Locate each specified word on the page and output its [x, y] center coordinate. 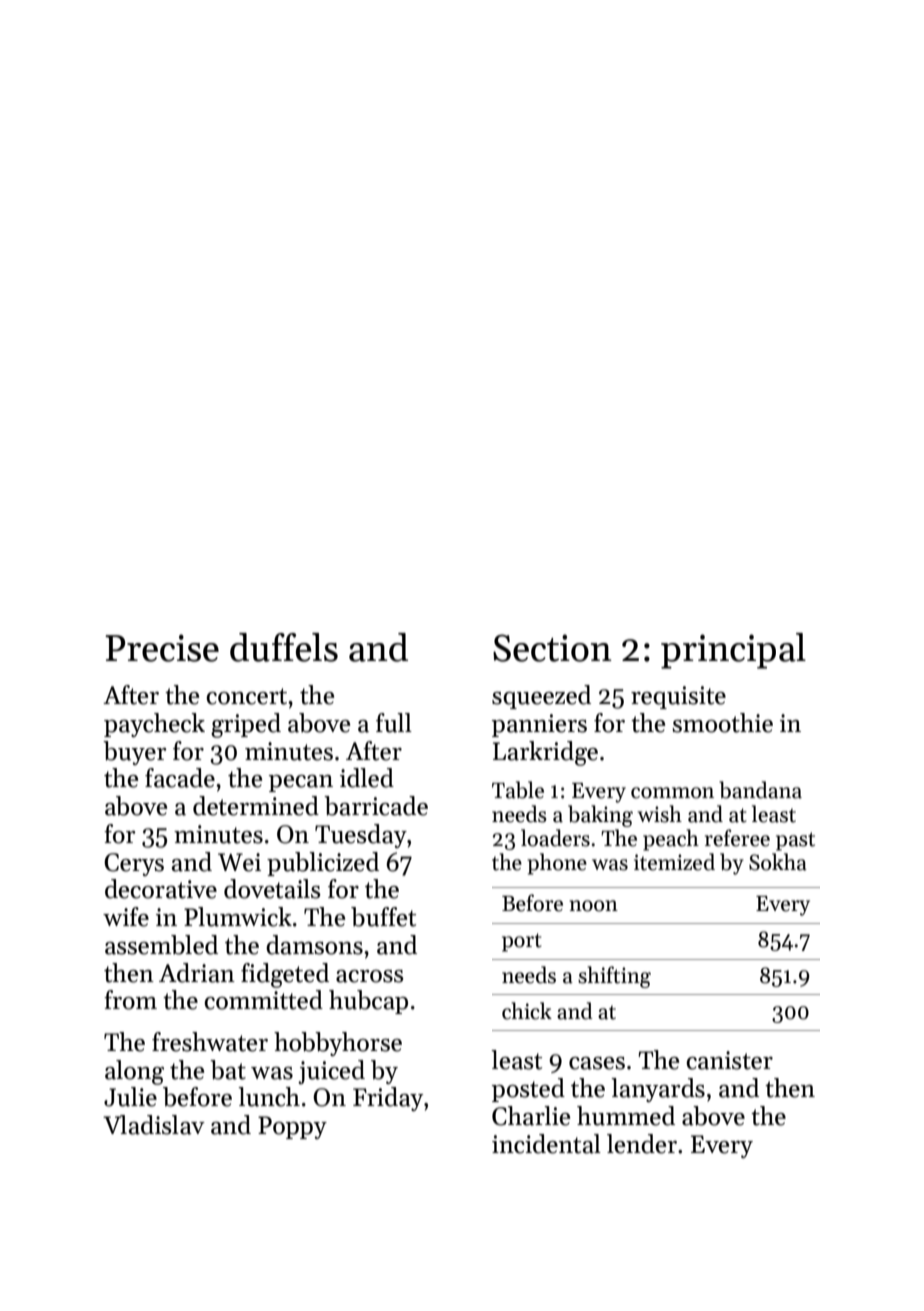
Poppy [292, 1127]
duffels [284, 647]
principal [733, 651]
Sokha [778, 862]
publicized [323, 864]
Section [552, 648]
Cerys [134, 864]
